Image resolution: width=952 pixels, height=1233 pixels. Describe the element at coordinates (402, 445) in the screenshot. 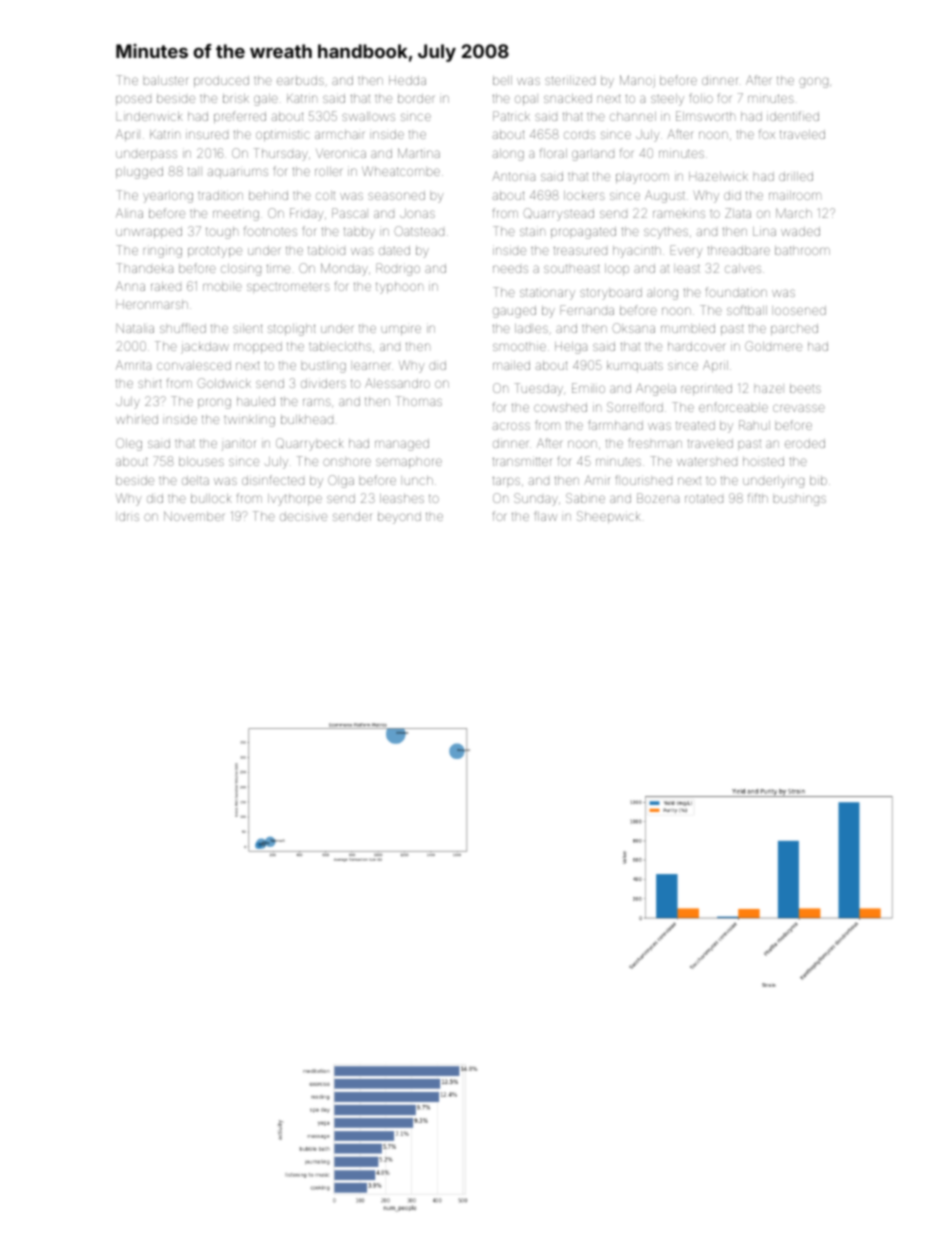

I see `managed` at that location.
